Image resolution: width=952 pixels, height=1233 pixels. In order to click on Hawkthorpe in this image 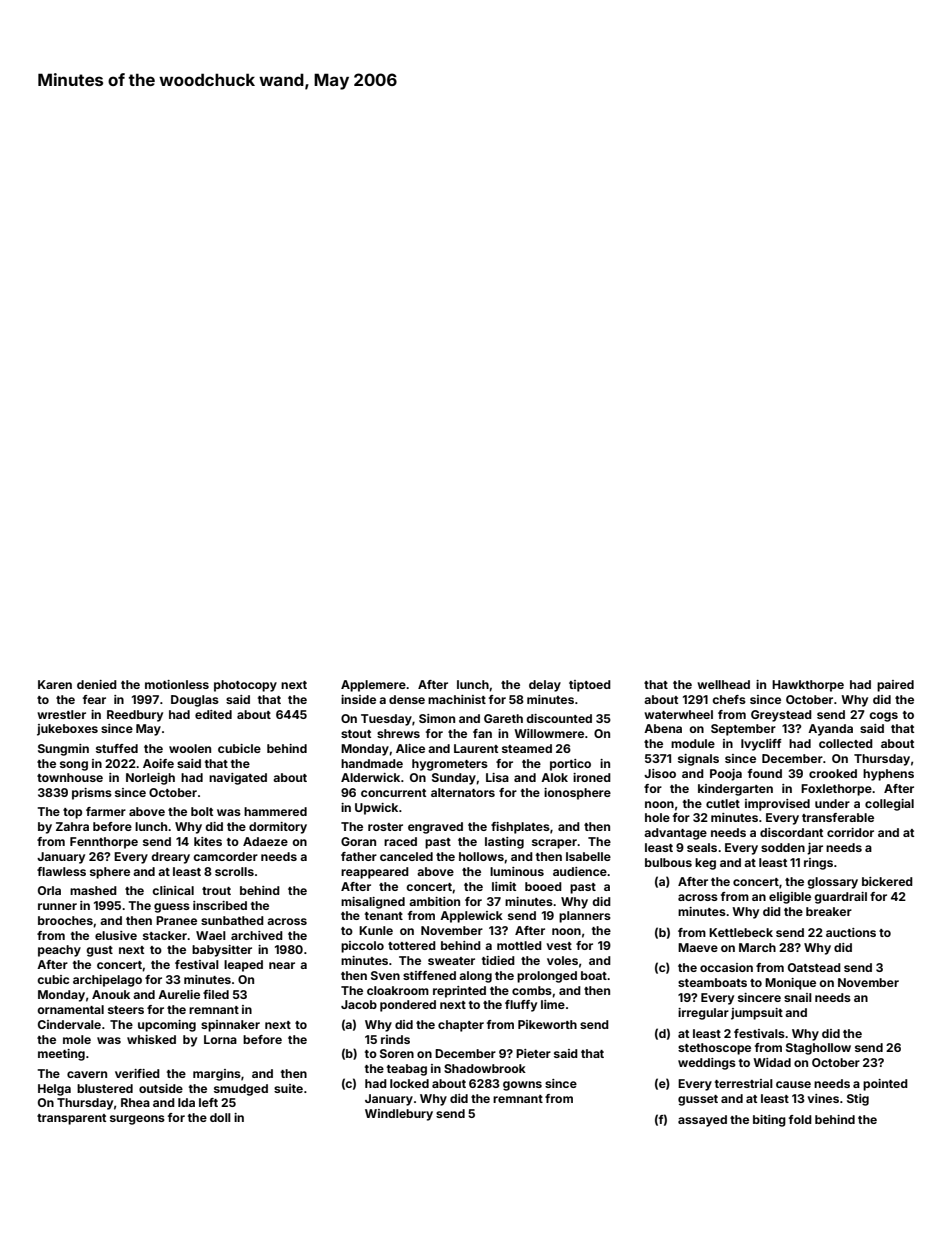, I will do `click(808, 686)`.
